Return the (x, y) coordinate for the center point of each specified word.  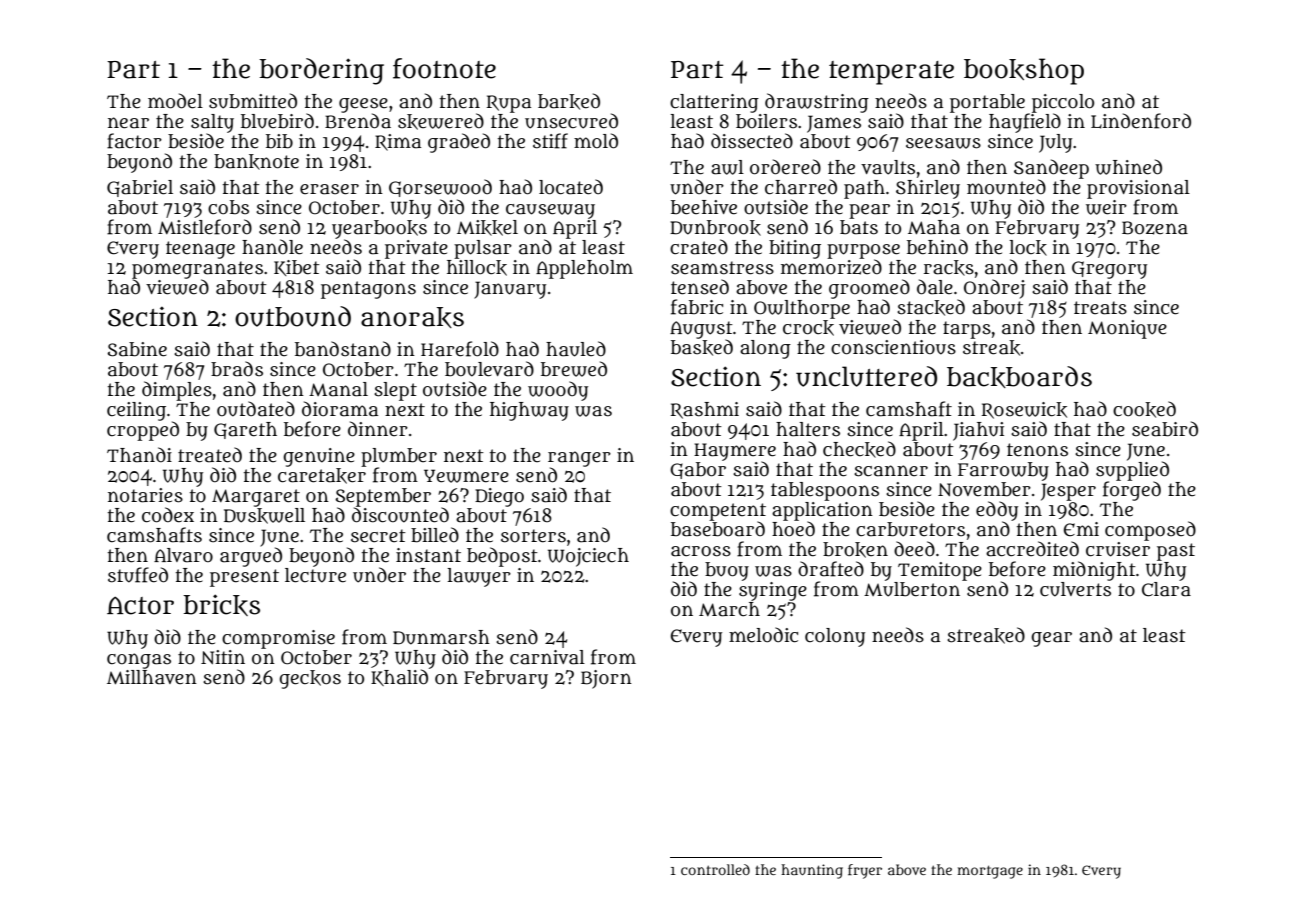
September (383, 497)
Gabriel (140, 188)
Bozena (1155, 228)
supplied (1132, 471)
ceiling (136, 411)
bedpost (502, 557)
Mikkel (487, 228)
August (701, 330)
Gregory (1109, 270)
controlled (715, 869)
